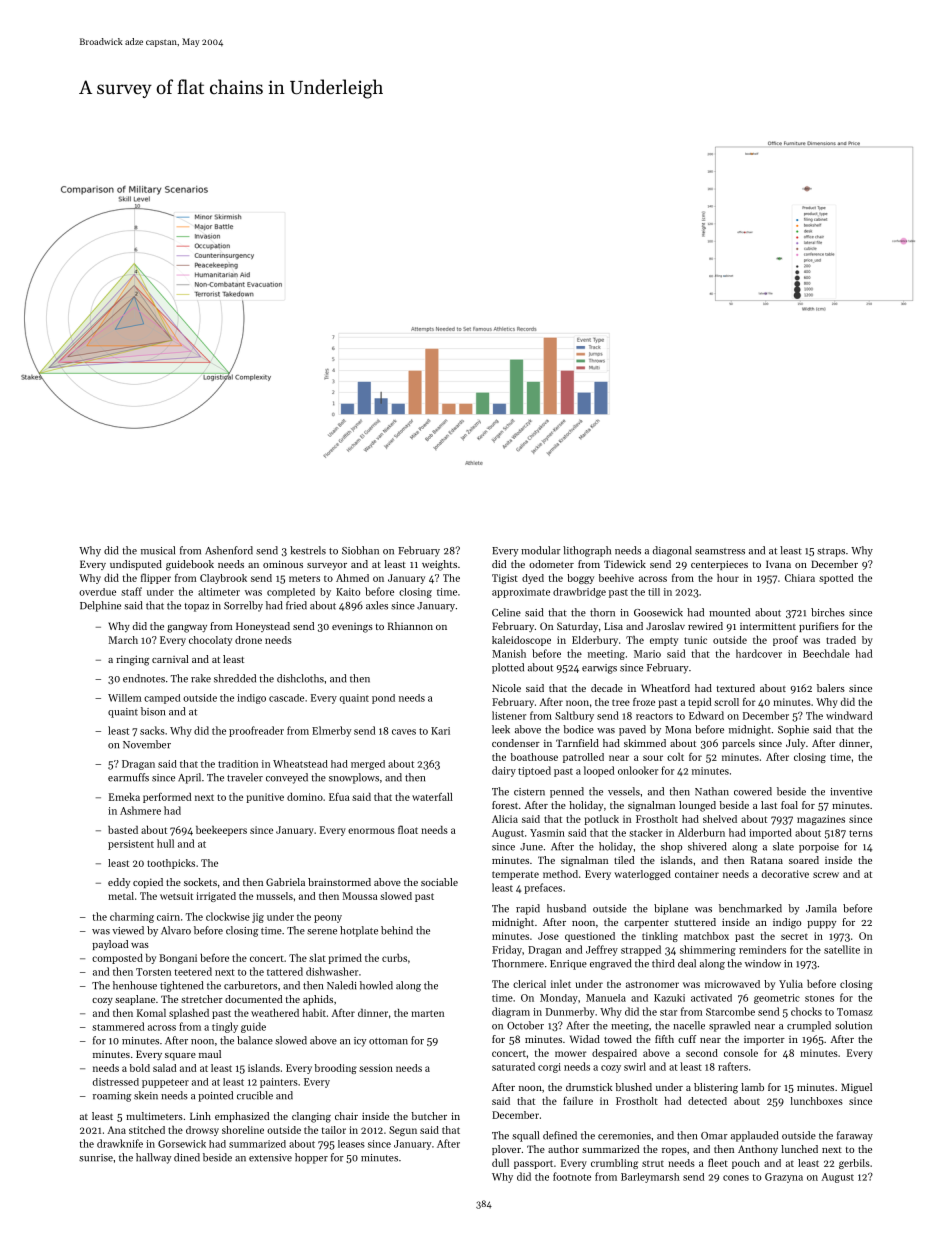 Image resolution: width=952 pixels, height=1233 pixels. Describe the element at coordinates (664, 1039) in the screenshot. I see `fifth` at that location.
